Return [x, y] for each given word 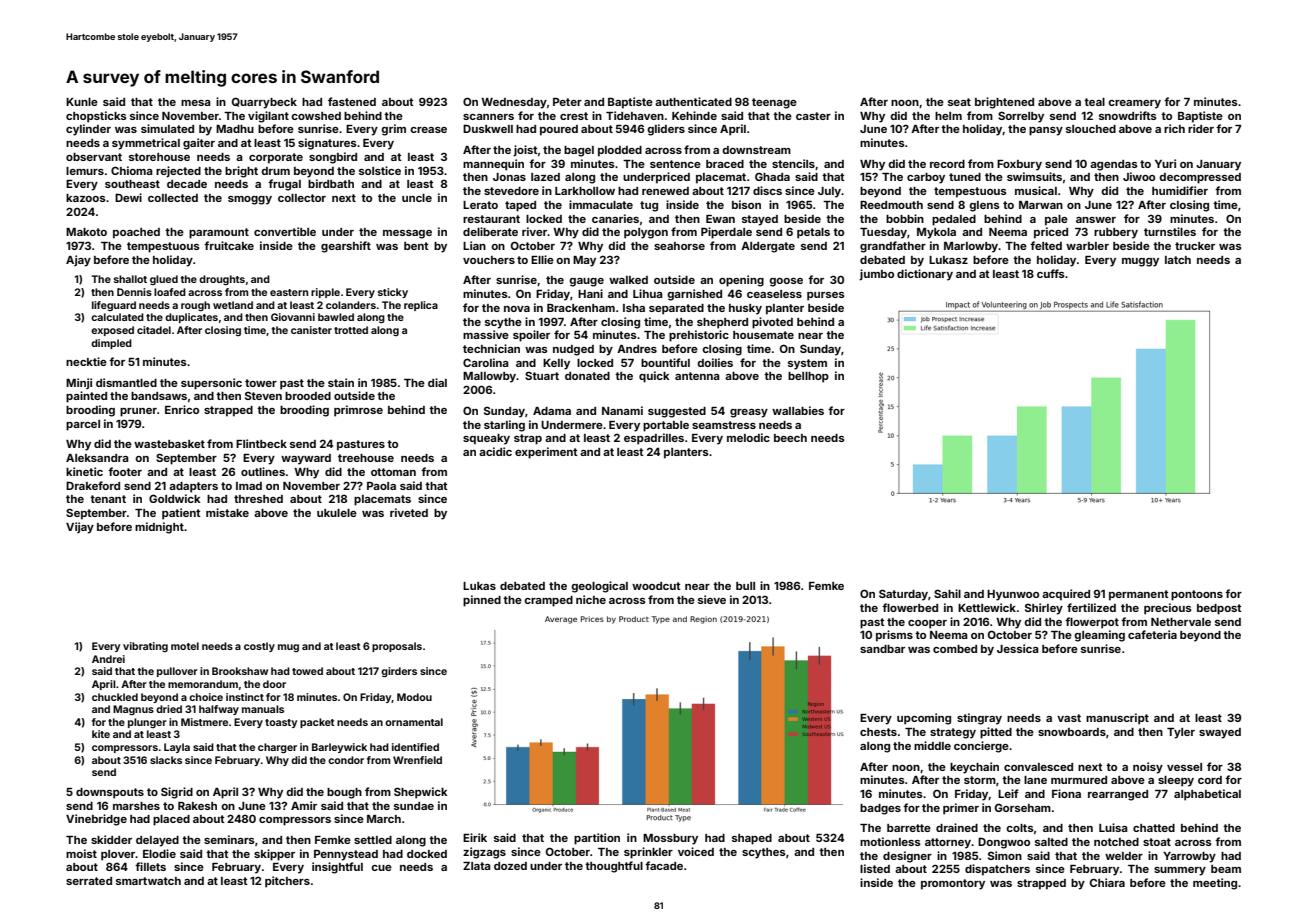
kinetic [84, 471]
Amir [304, 805]
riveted [409, 512]
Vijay [80, 528]
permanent [1139, 595]
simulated [167, 128]
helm [948, 116]
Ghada [772, 176]
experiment [546, 453]
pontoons [1197, 595]
